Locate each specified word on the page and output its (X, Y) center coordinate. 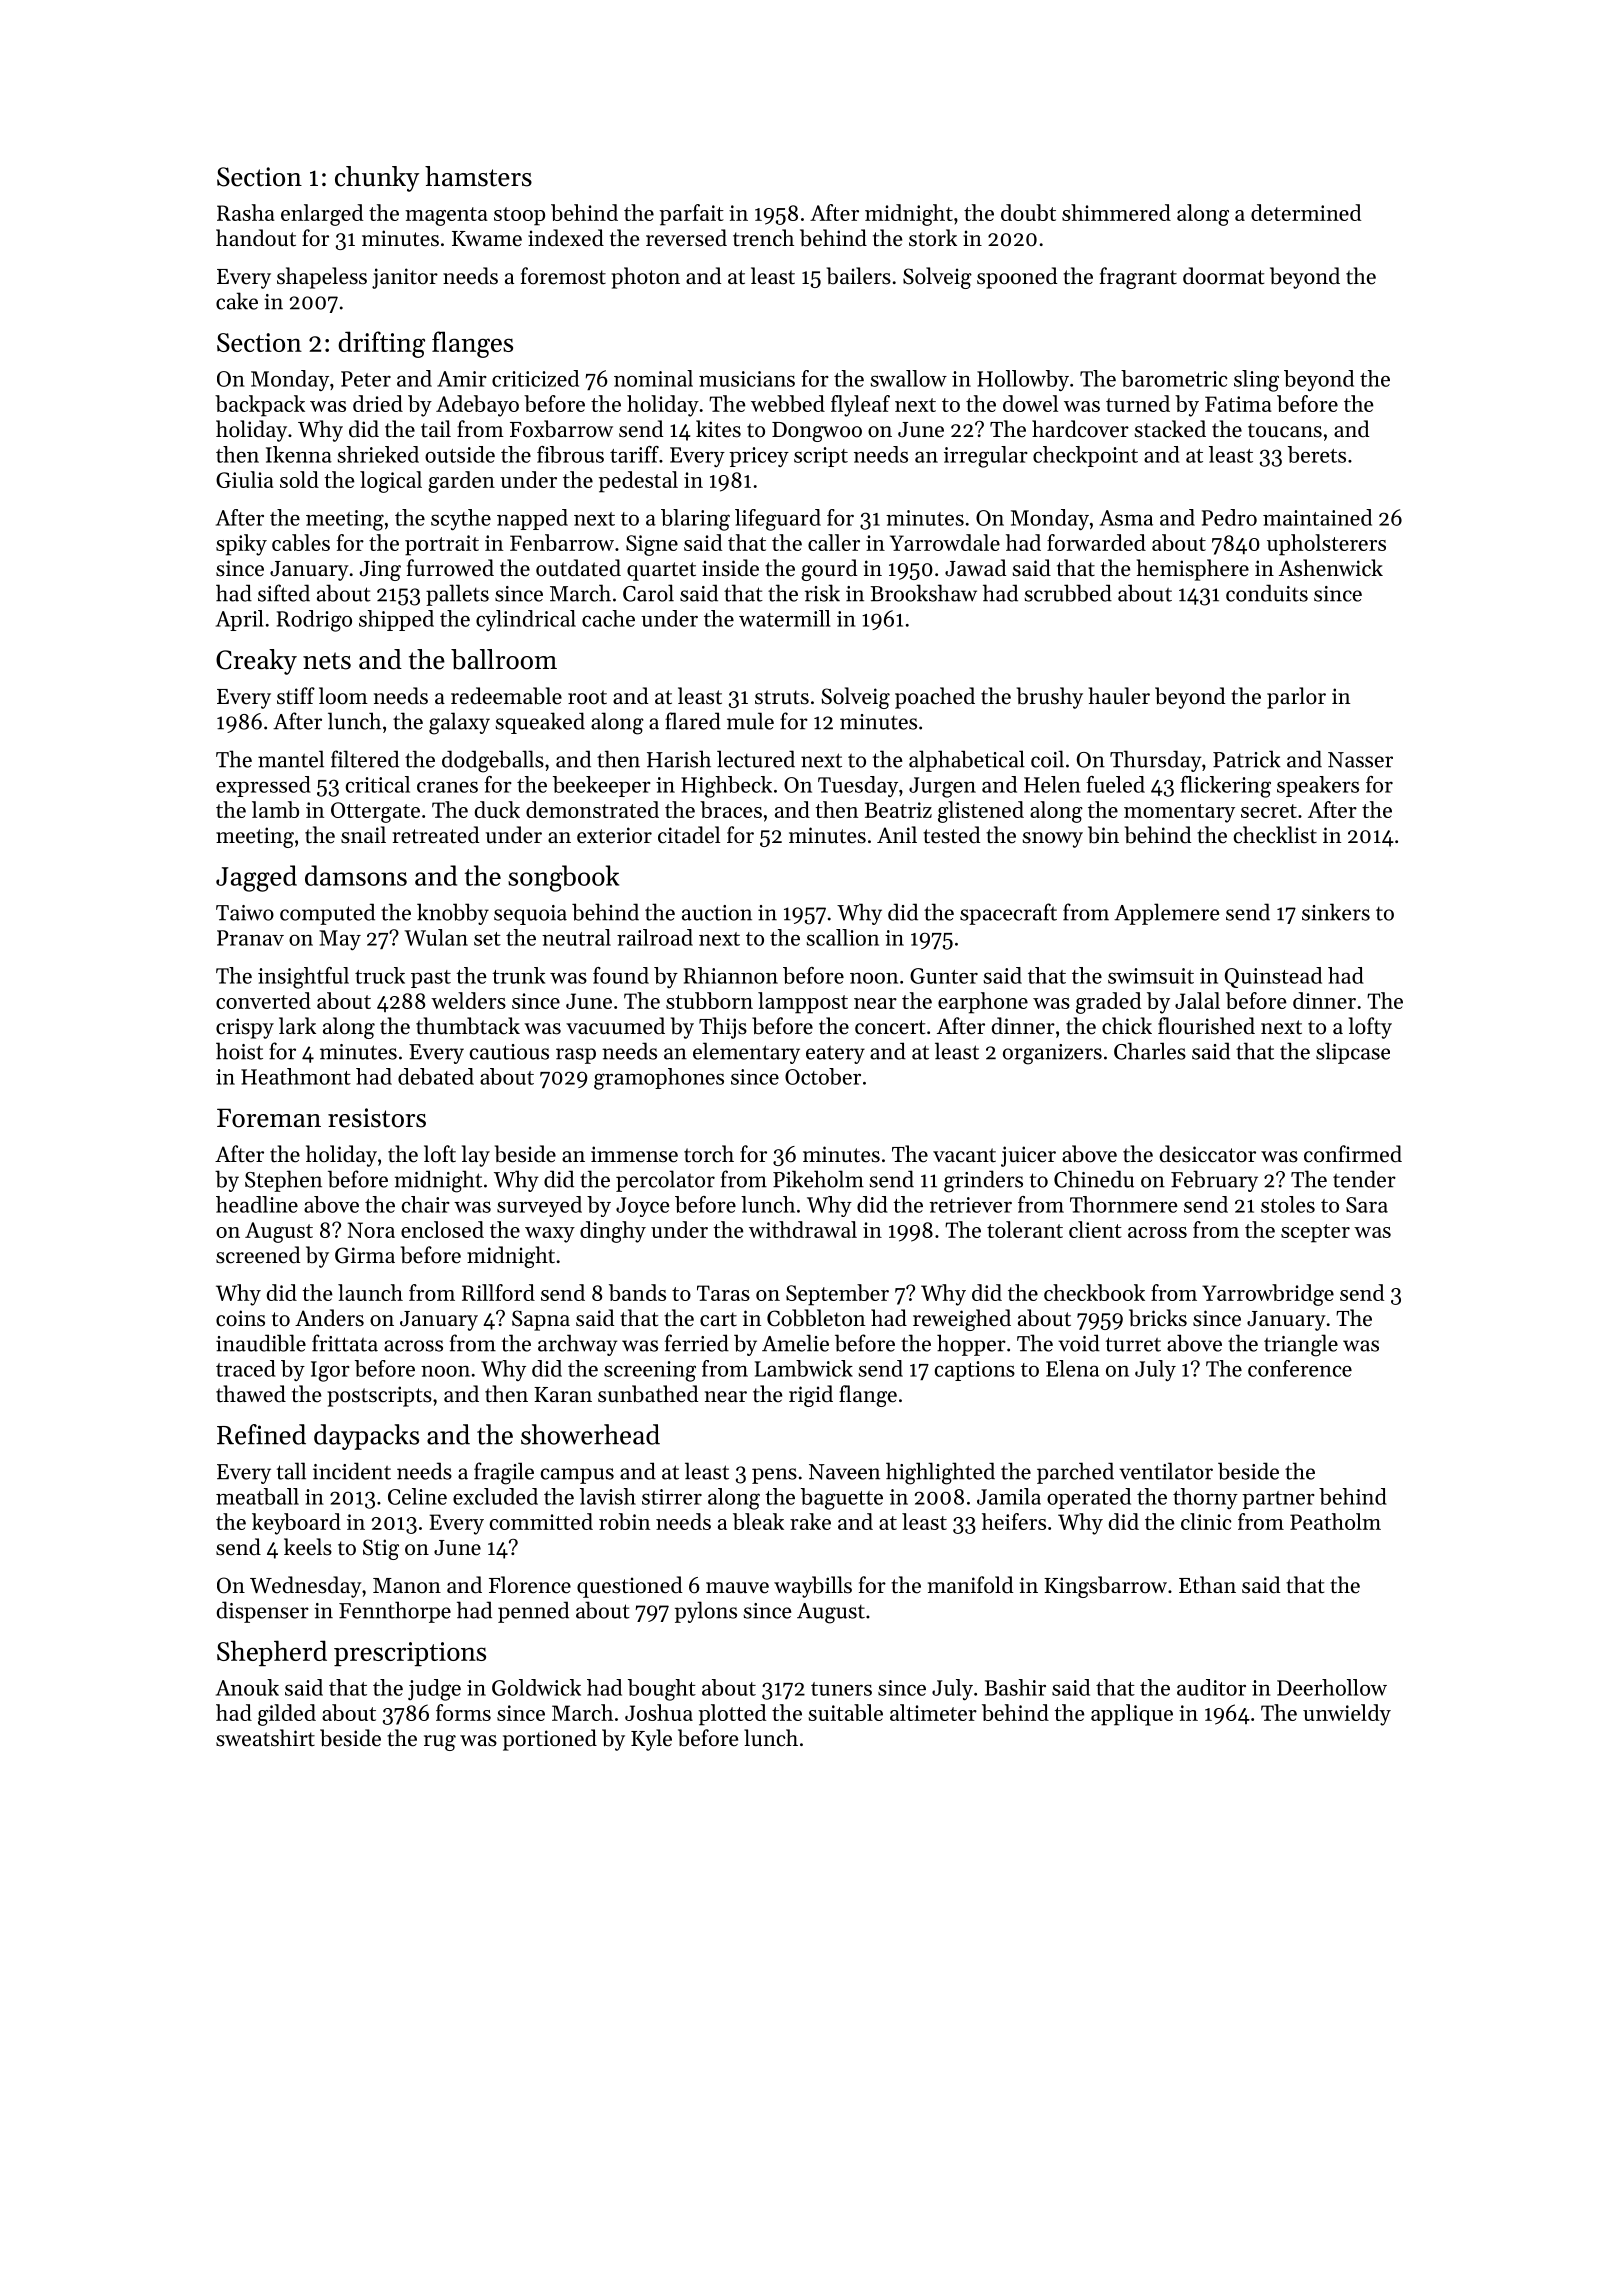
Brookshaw (923, 593)
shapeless (322, 278)
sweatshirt (265, 1738)
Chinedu (1094, 1179)
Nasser (1360, 760)
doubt (1028, 212)
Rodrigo (314, 621)
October (823, 1076)
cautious (509, 1052)
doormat (1223, 276)
